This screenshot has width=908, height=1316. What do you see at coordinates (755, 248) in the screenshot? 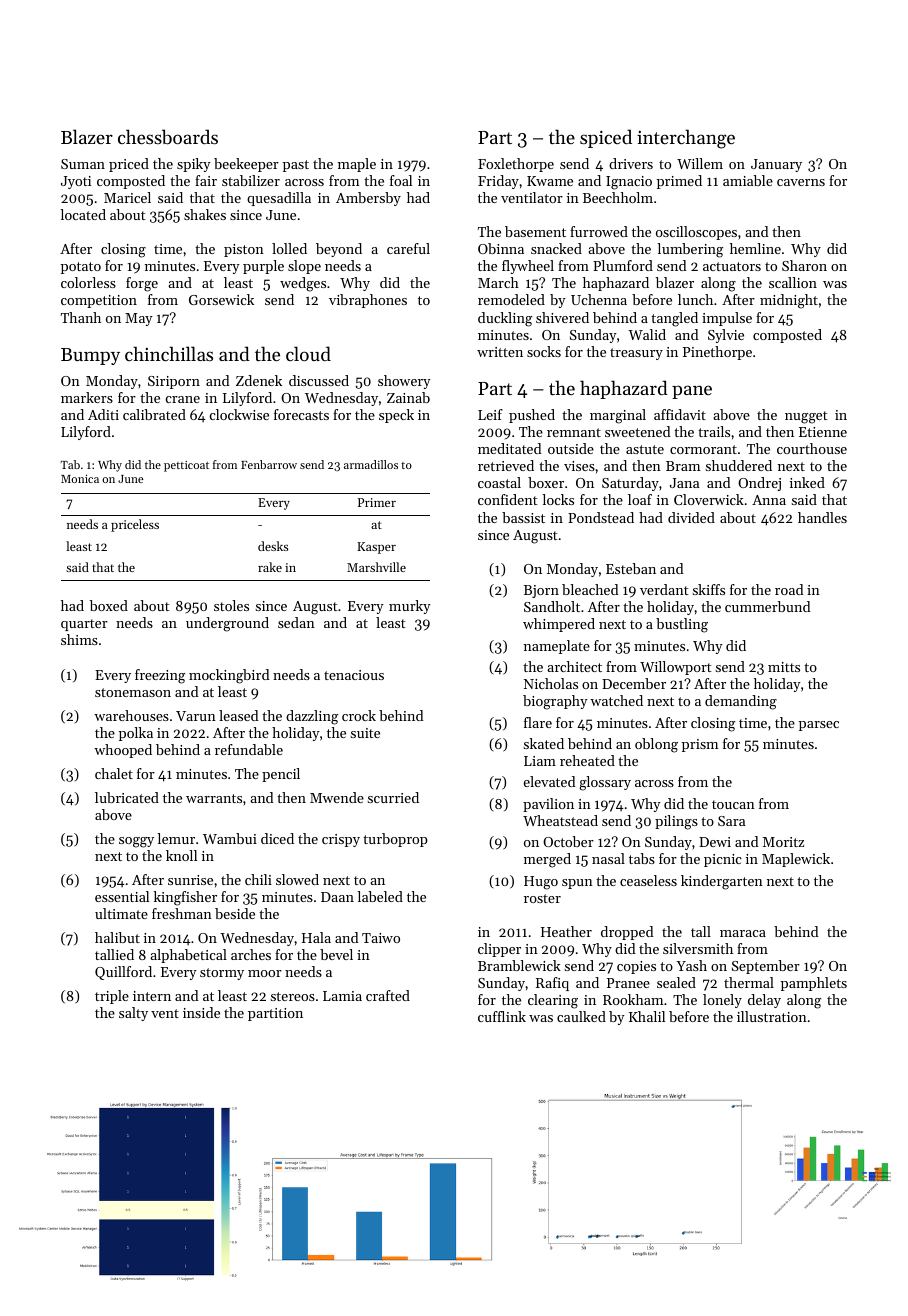
I see `hemline` at bounding box center [755, 248].
